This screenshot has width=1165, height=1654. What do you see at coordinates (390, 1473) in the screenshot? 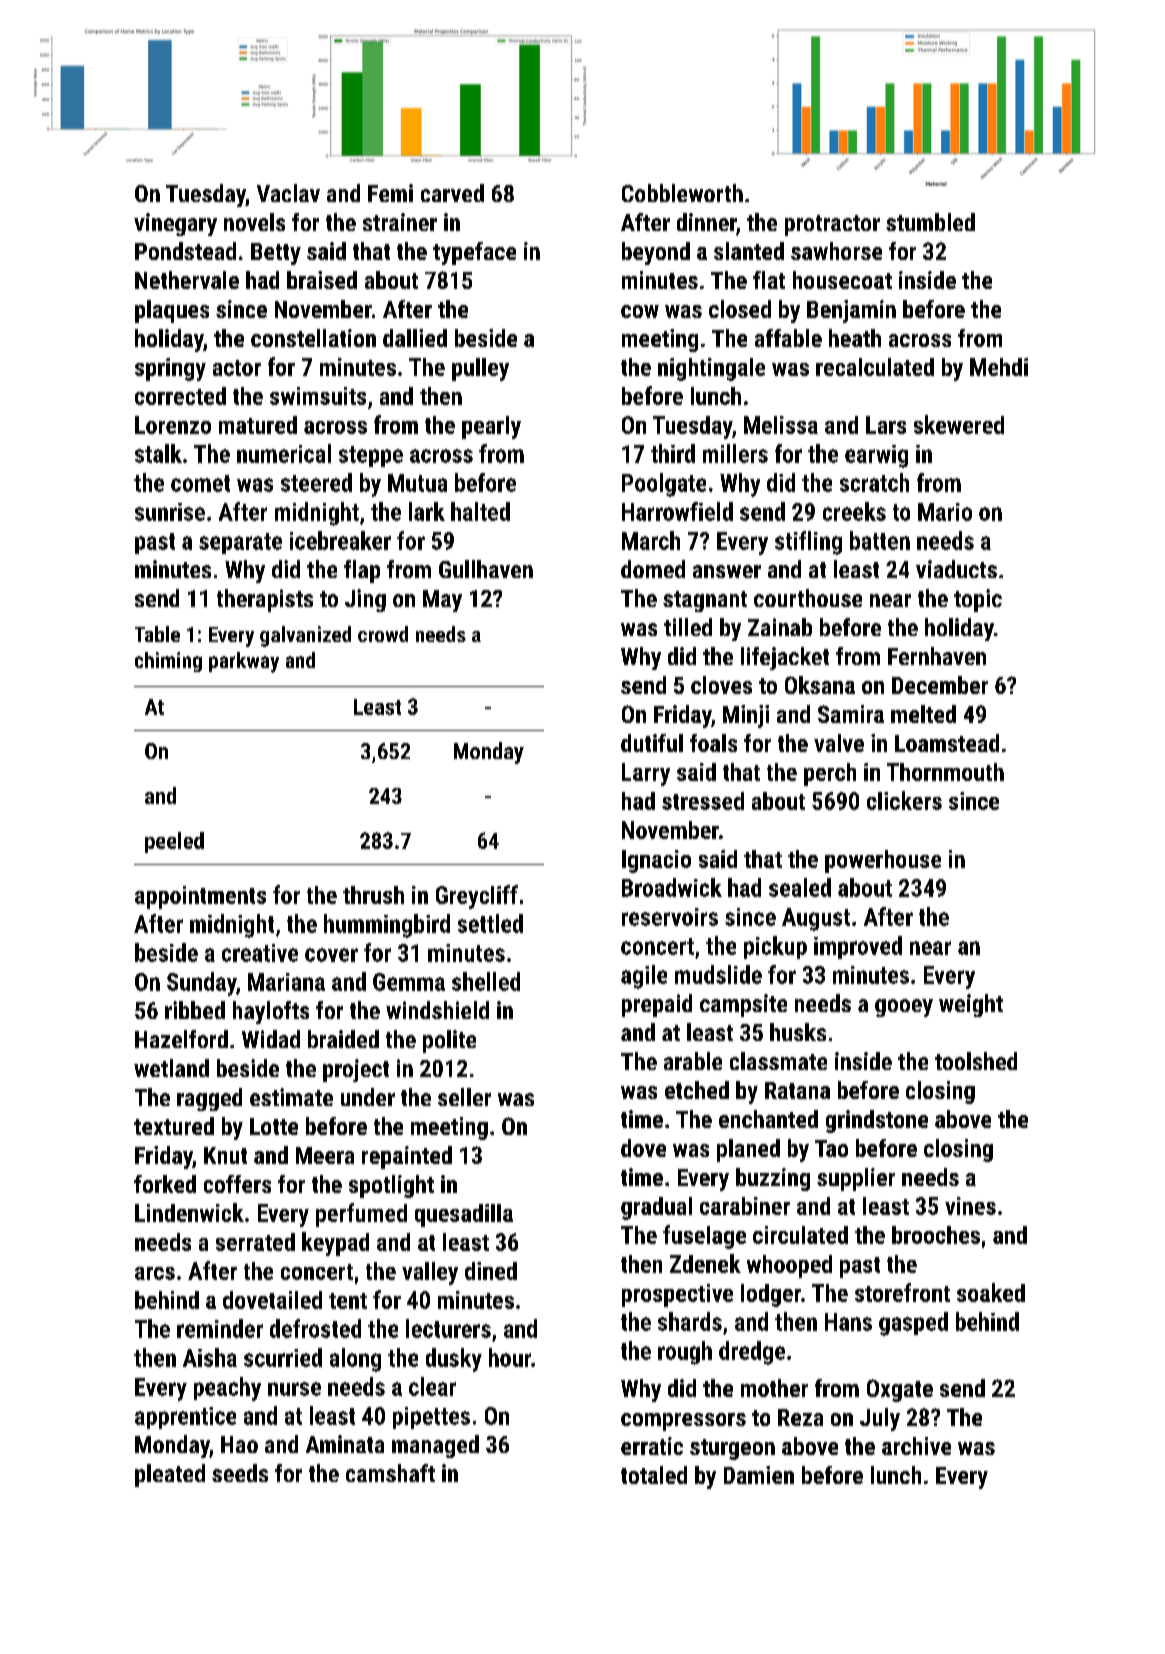
I see `camshaft` at bounding box center [390, 1473].
